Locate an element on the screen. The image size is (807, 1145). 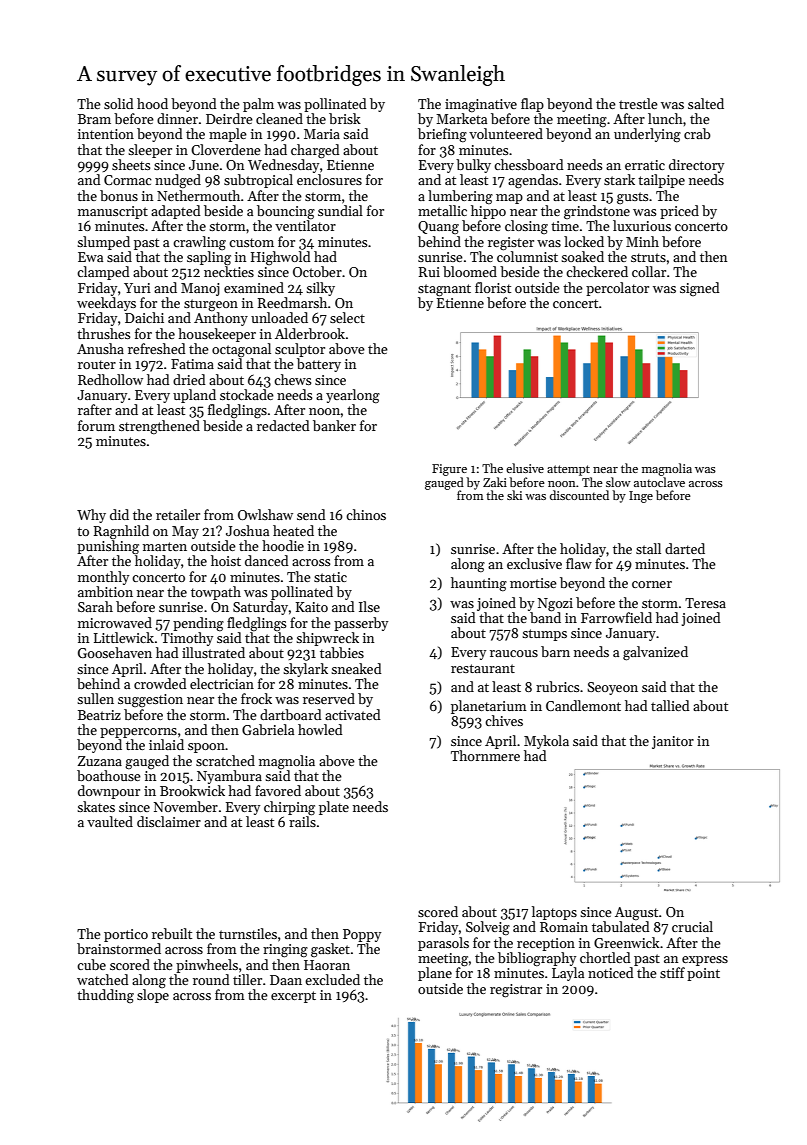
janitor is located at coordinates (673, 742).
